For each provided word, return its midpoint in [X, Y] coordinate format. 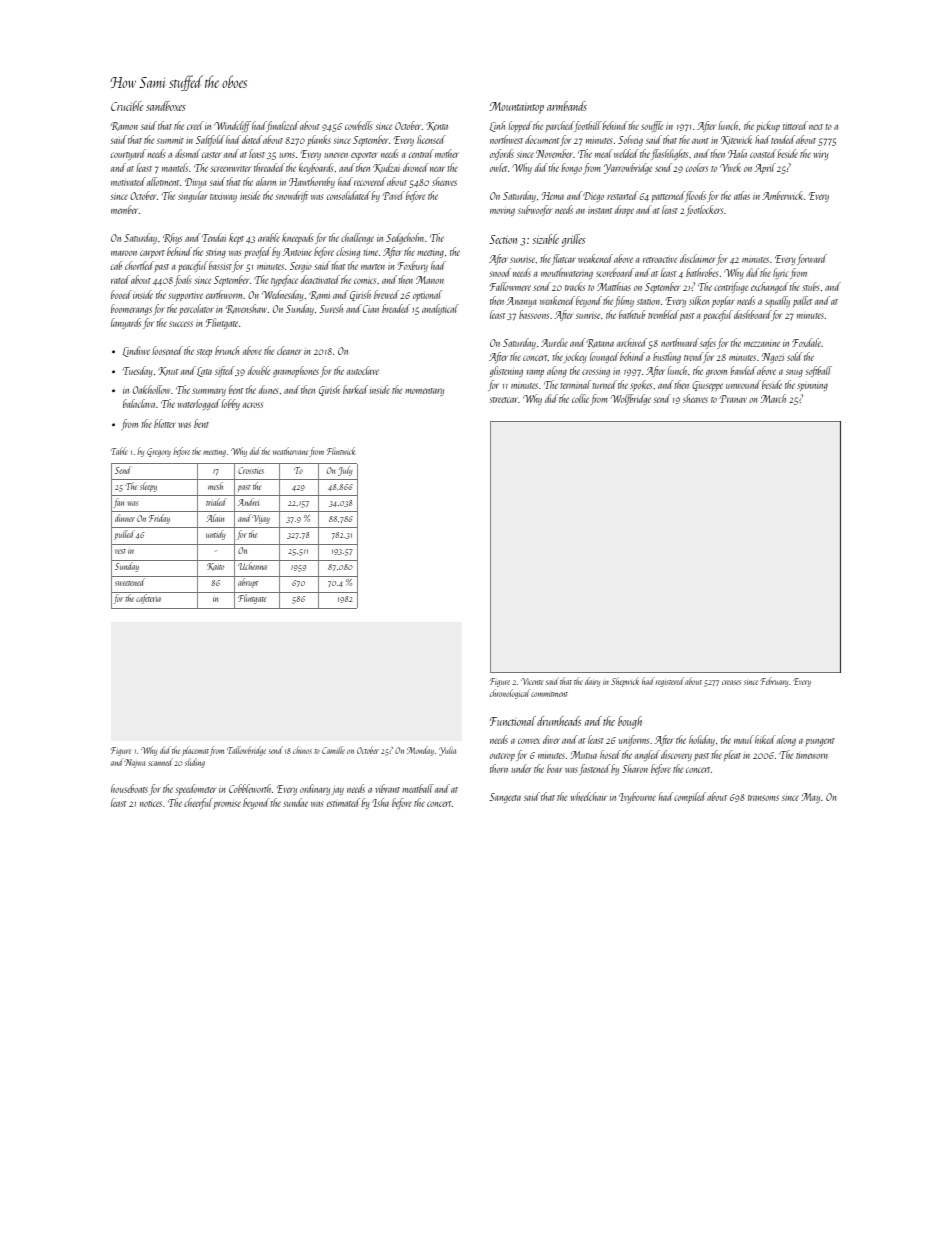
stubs [810, 286]
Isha [380, 802]
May [810, 798]
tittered [795, 125]
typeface [284, 280]
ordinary [315, 789]
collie [580, 398]
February [774, 682]
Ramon [124, 126]
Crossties [251, 470]
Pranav [733, 399]
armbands [567, 106]
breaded [396, 308]
